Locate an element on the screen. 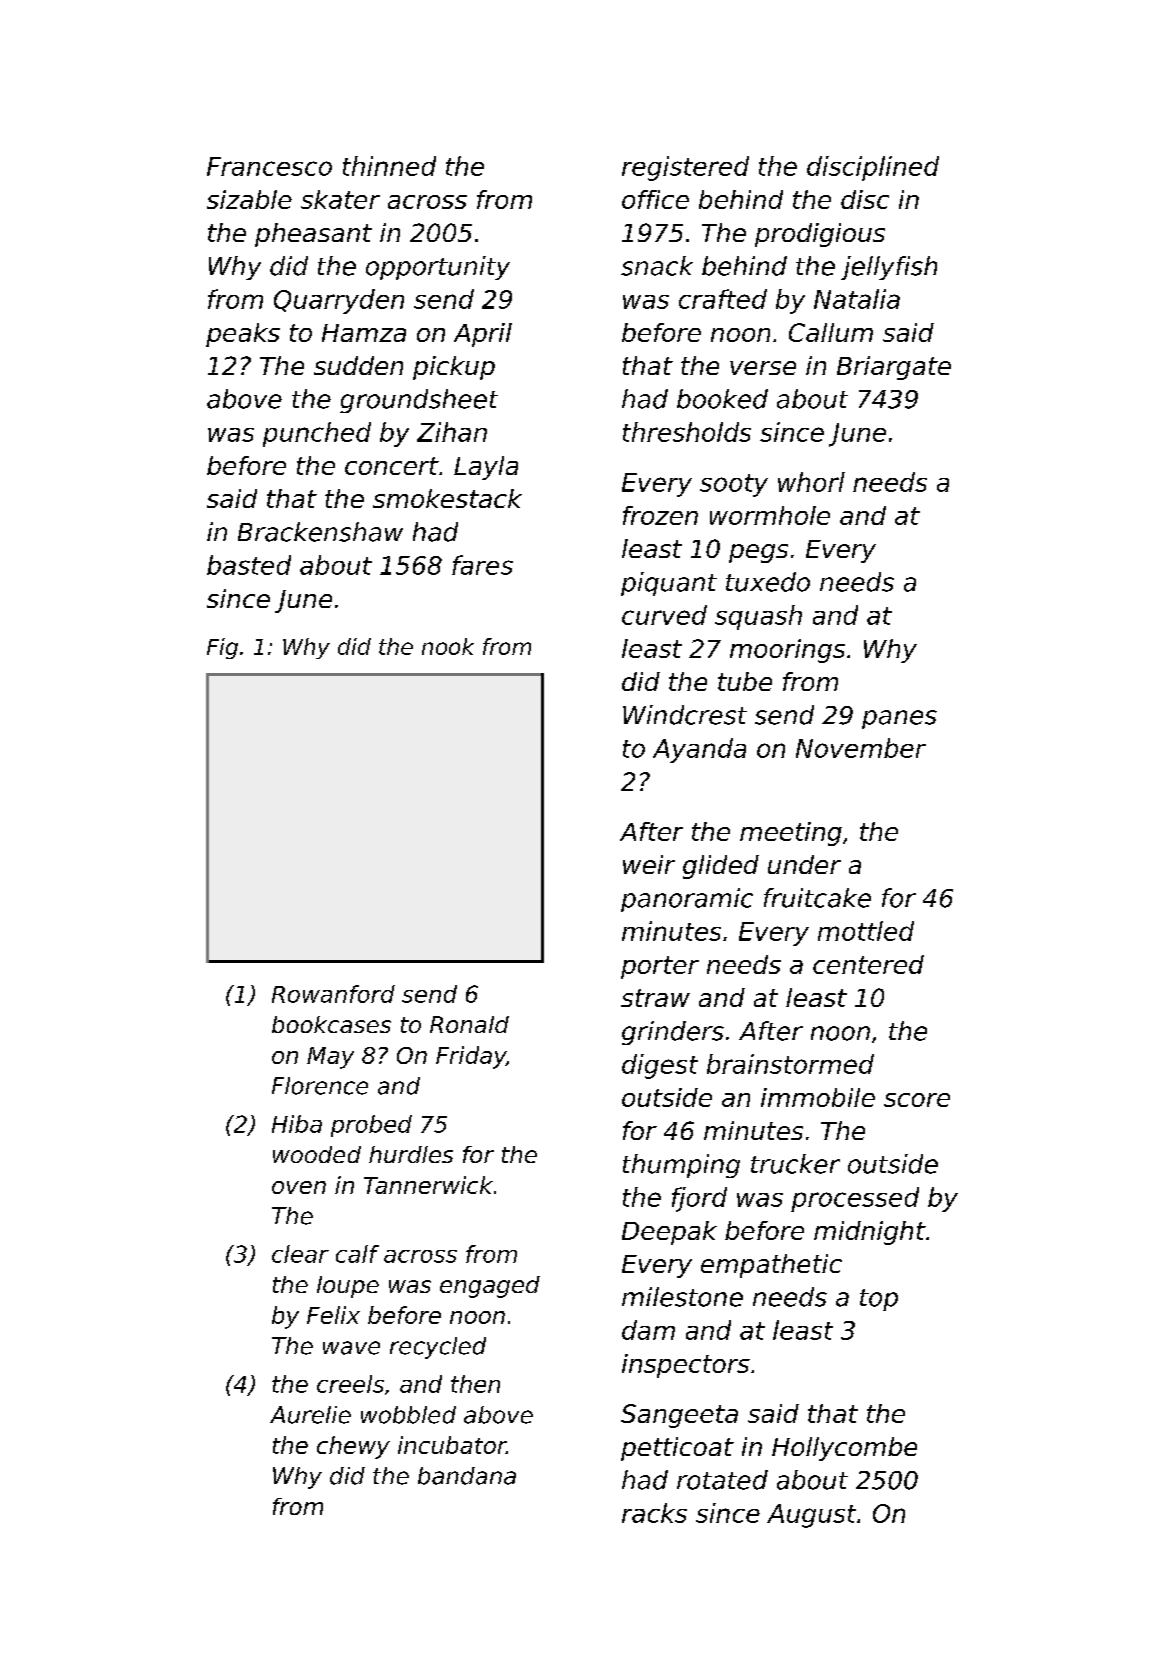  thinned is located at coordinates (389, 166).
